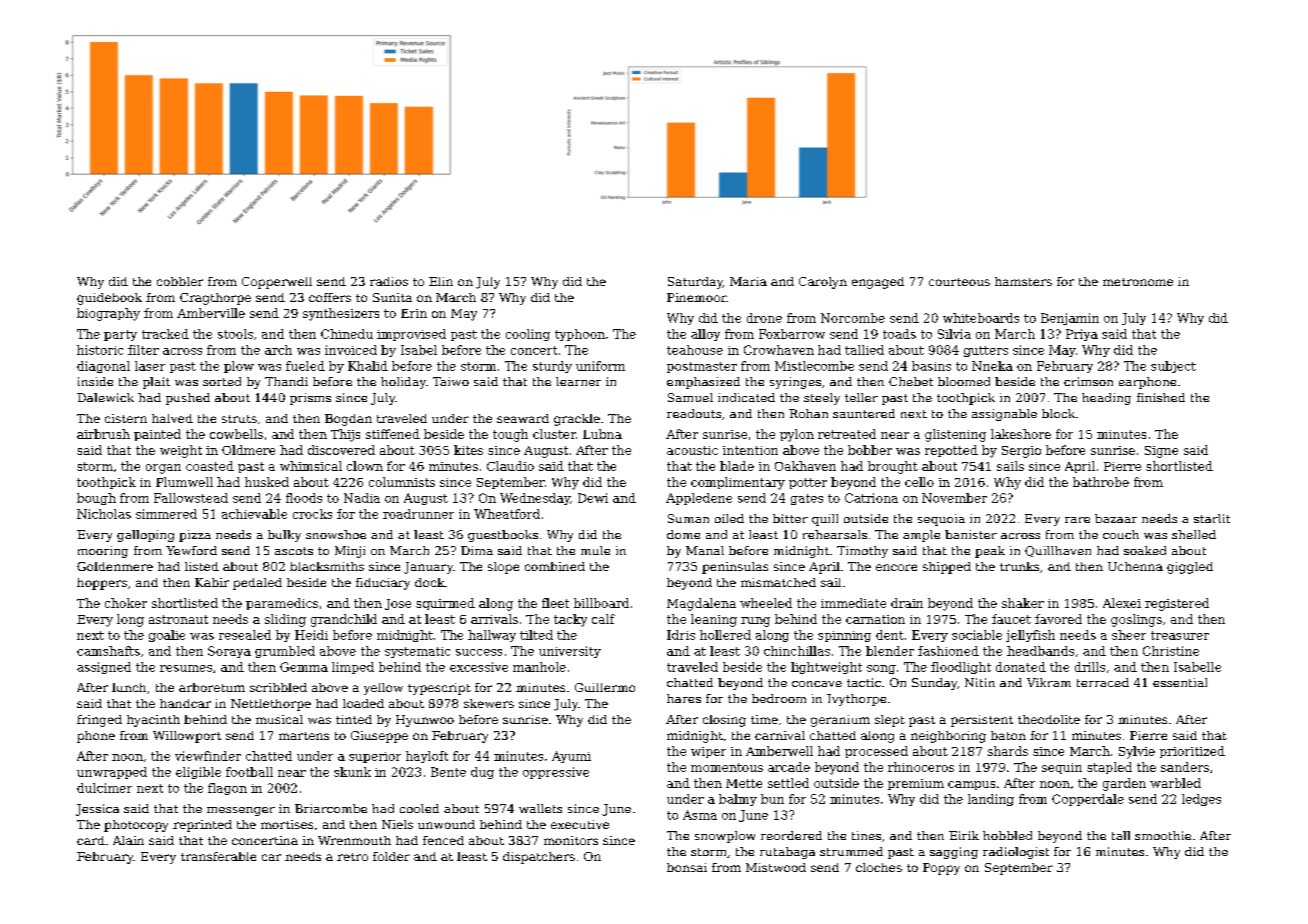 The image size is (1308, 924). Describe the element at coordinates (108, 651) in the screenshot. I see `camshafts` at that location.
